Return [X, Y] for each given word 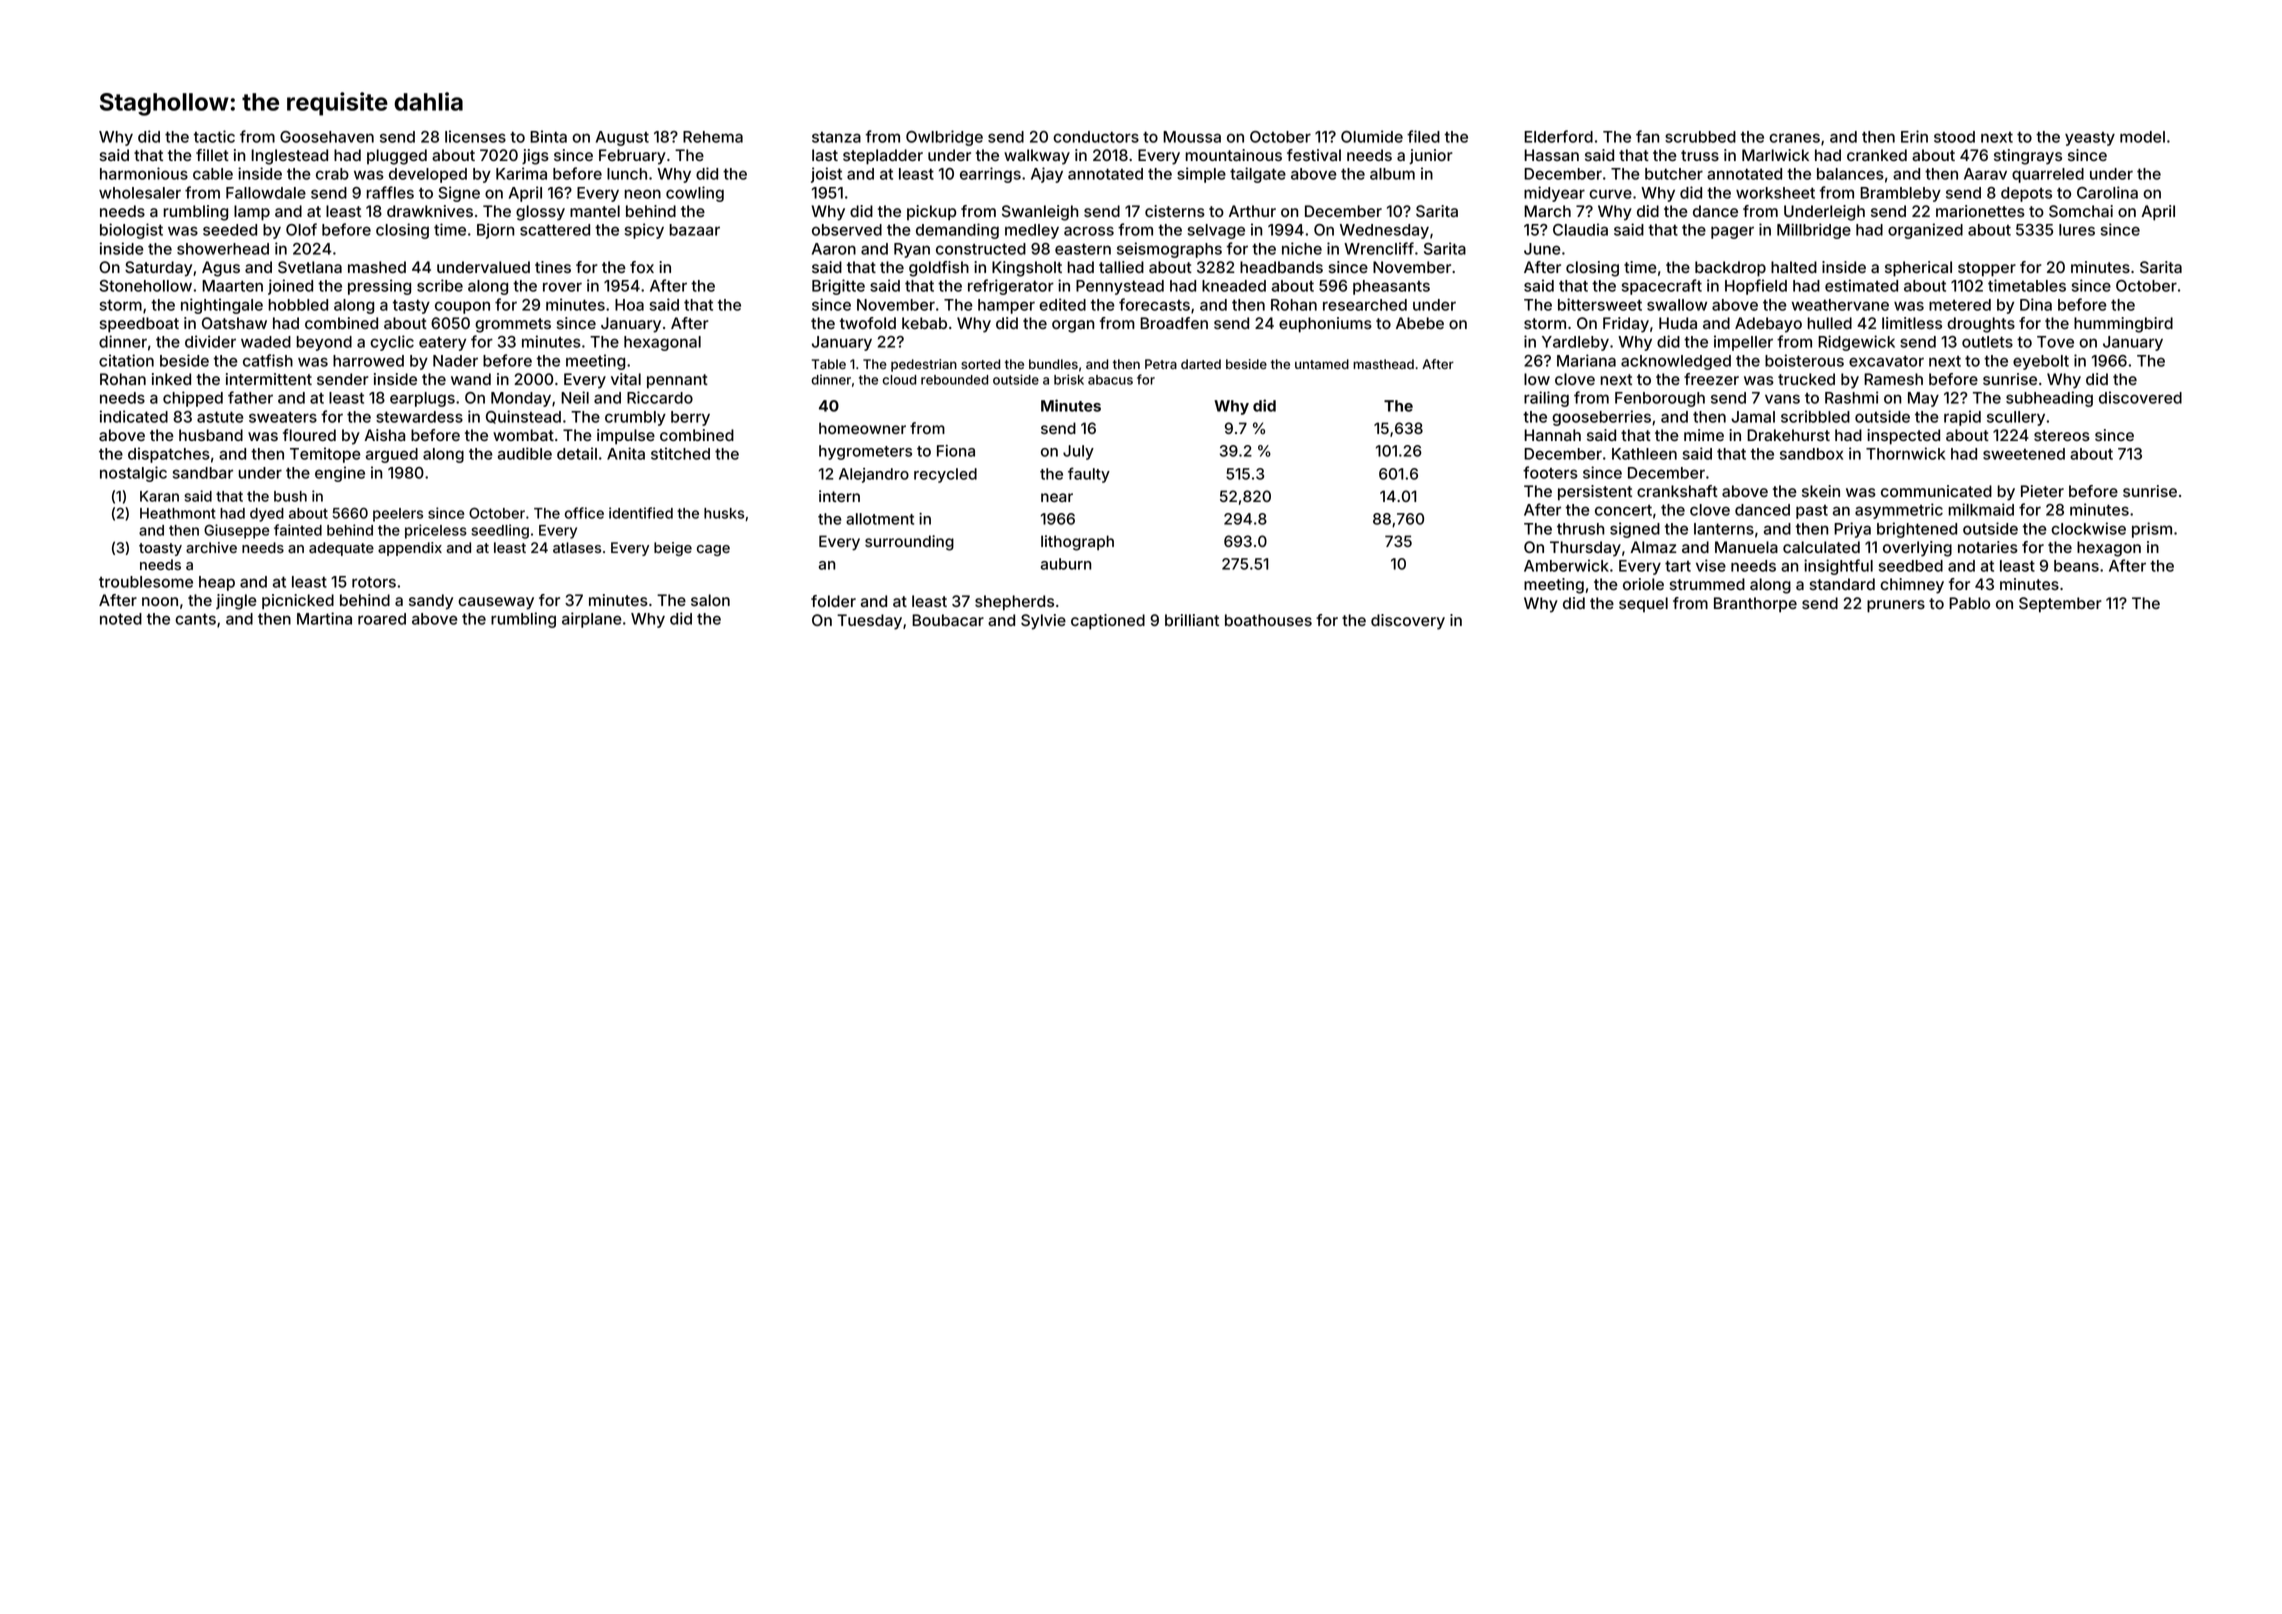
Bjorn [496, 231]
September [2060, 605]
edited [1062, 304]
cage [713, 550]
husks [724, 513]
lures [2077, 230]
